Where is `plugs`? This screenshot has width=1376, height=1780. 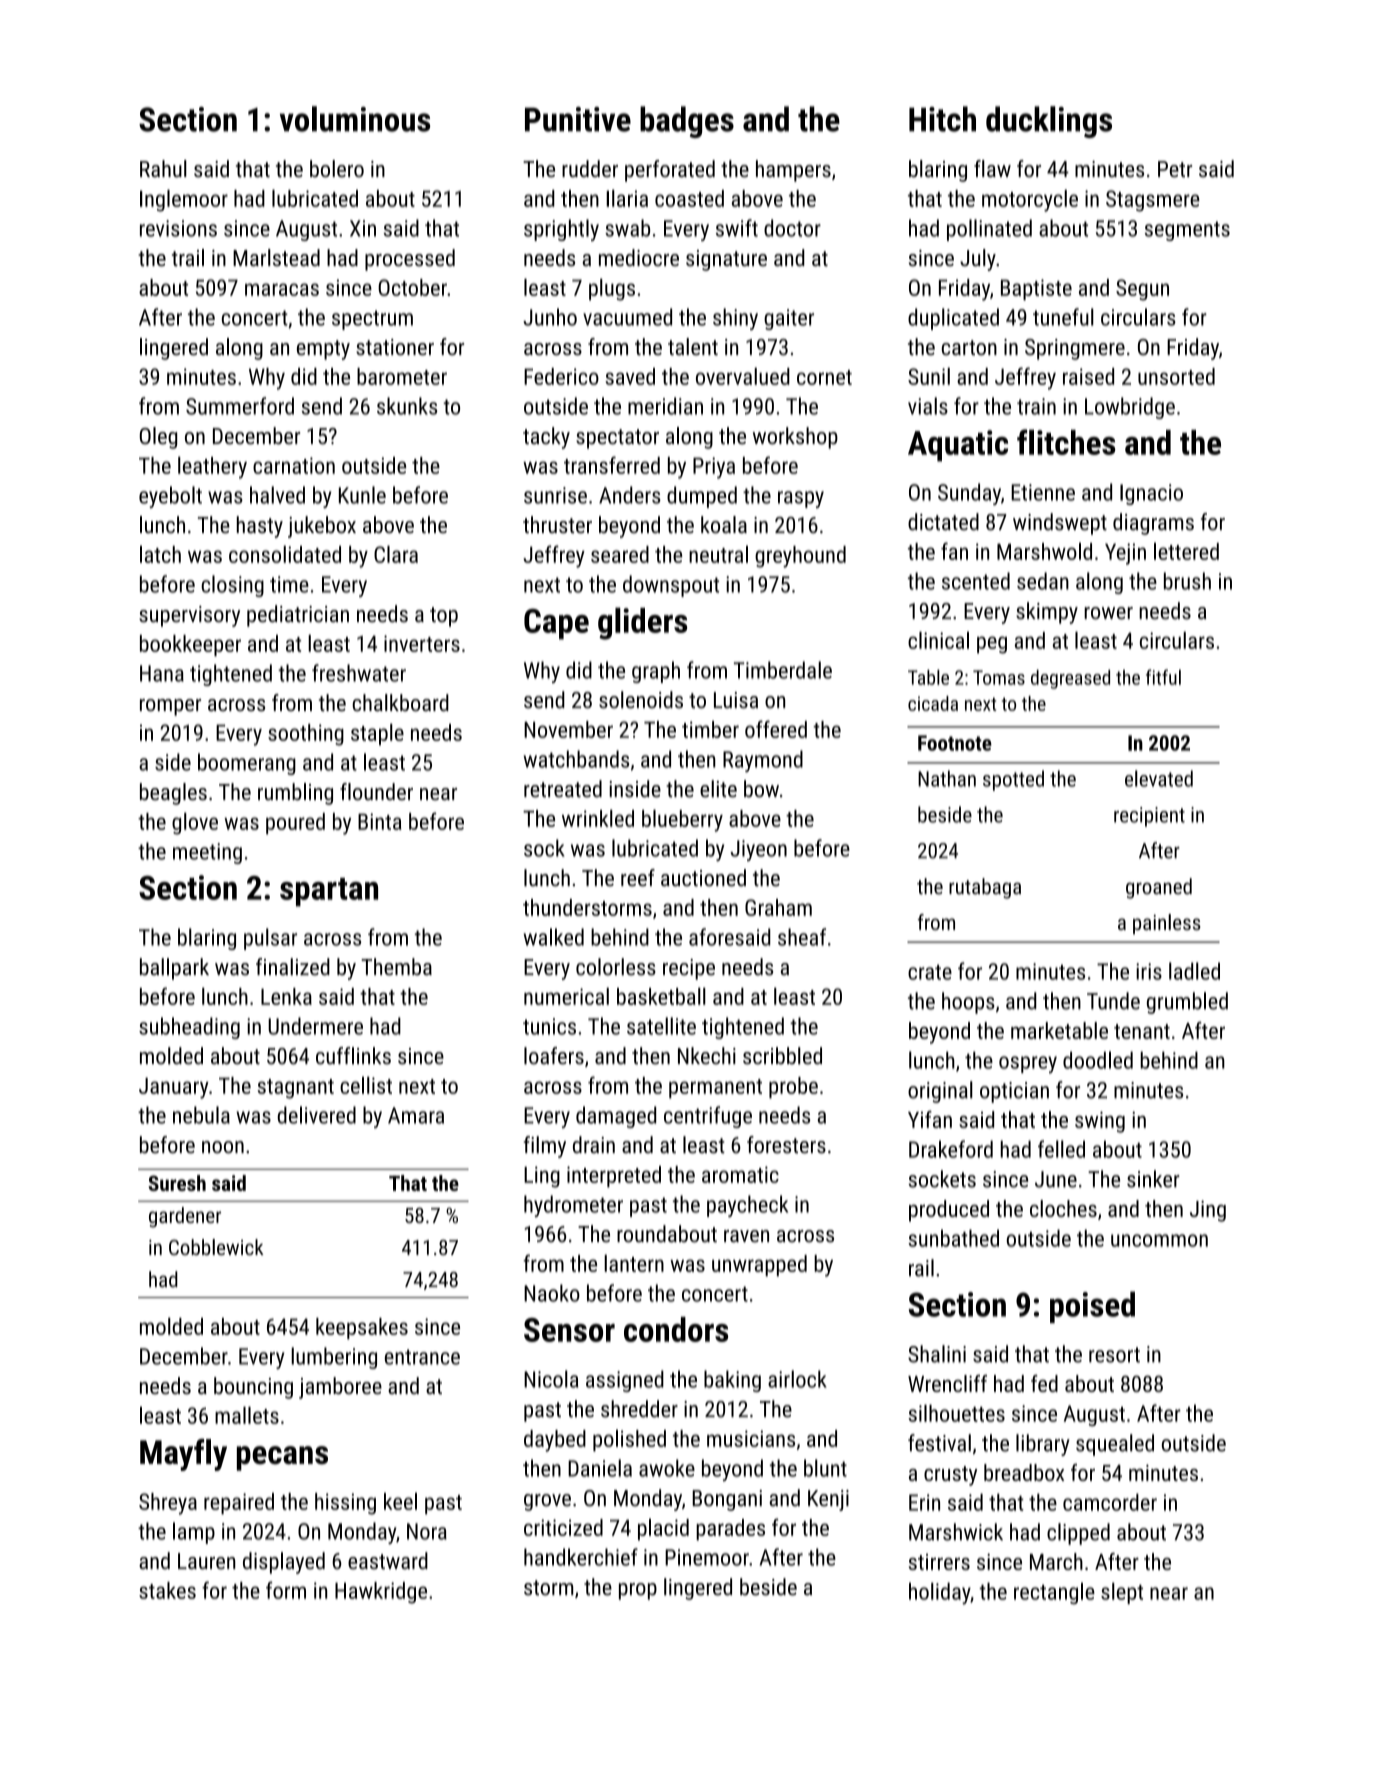
plugs is located at coordinates (612, 289).
